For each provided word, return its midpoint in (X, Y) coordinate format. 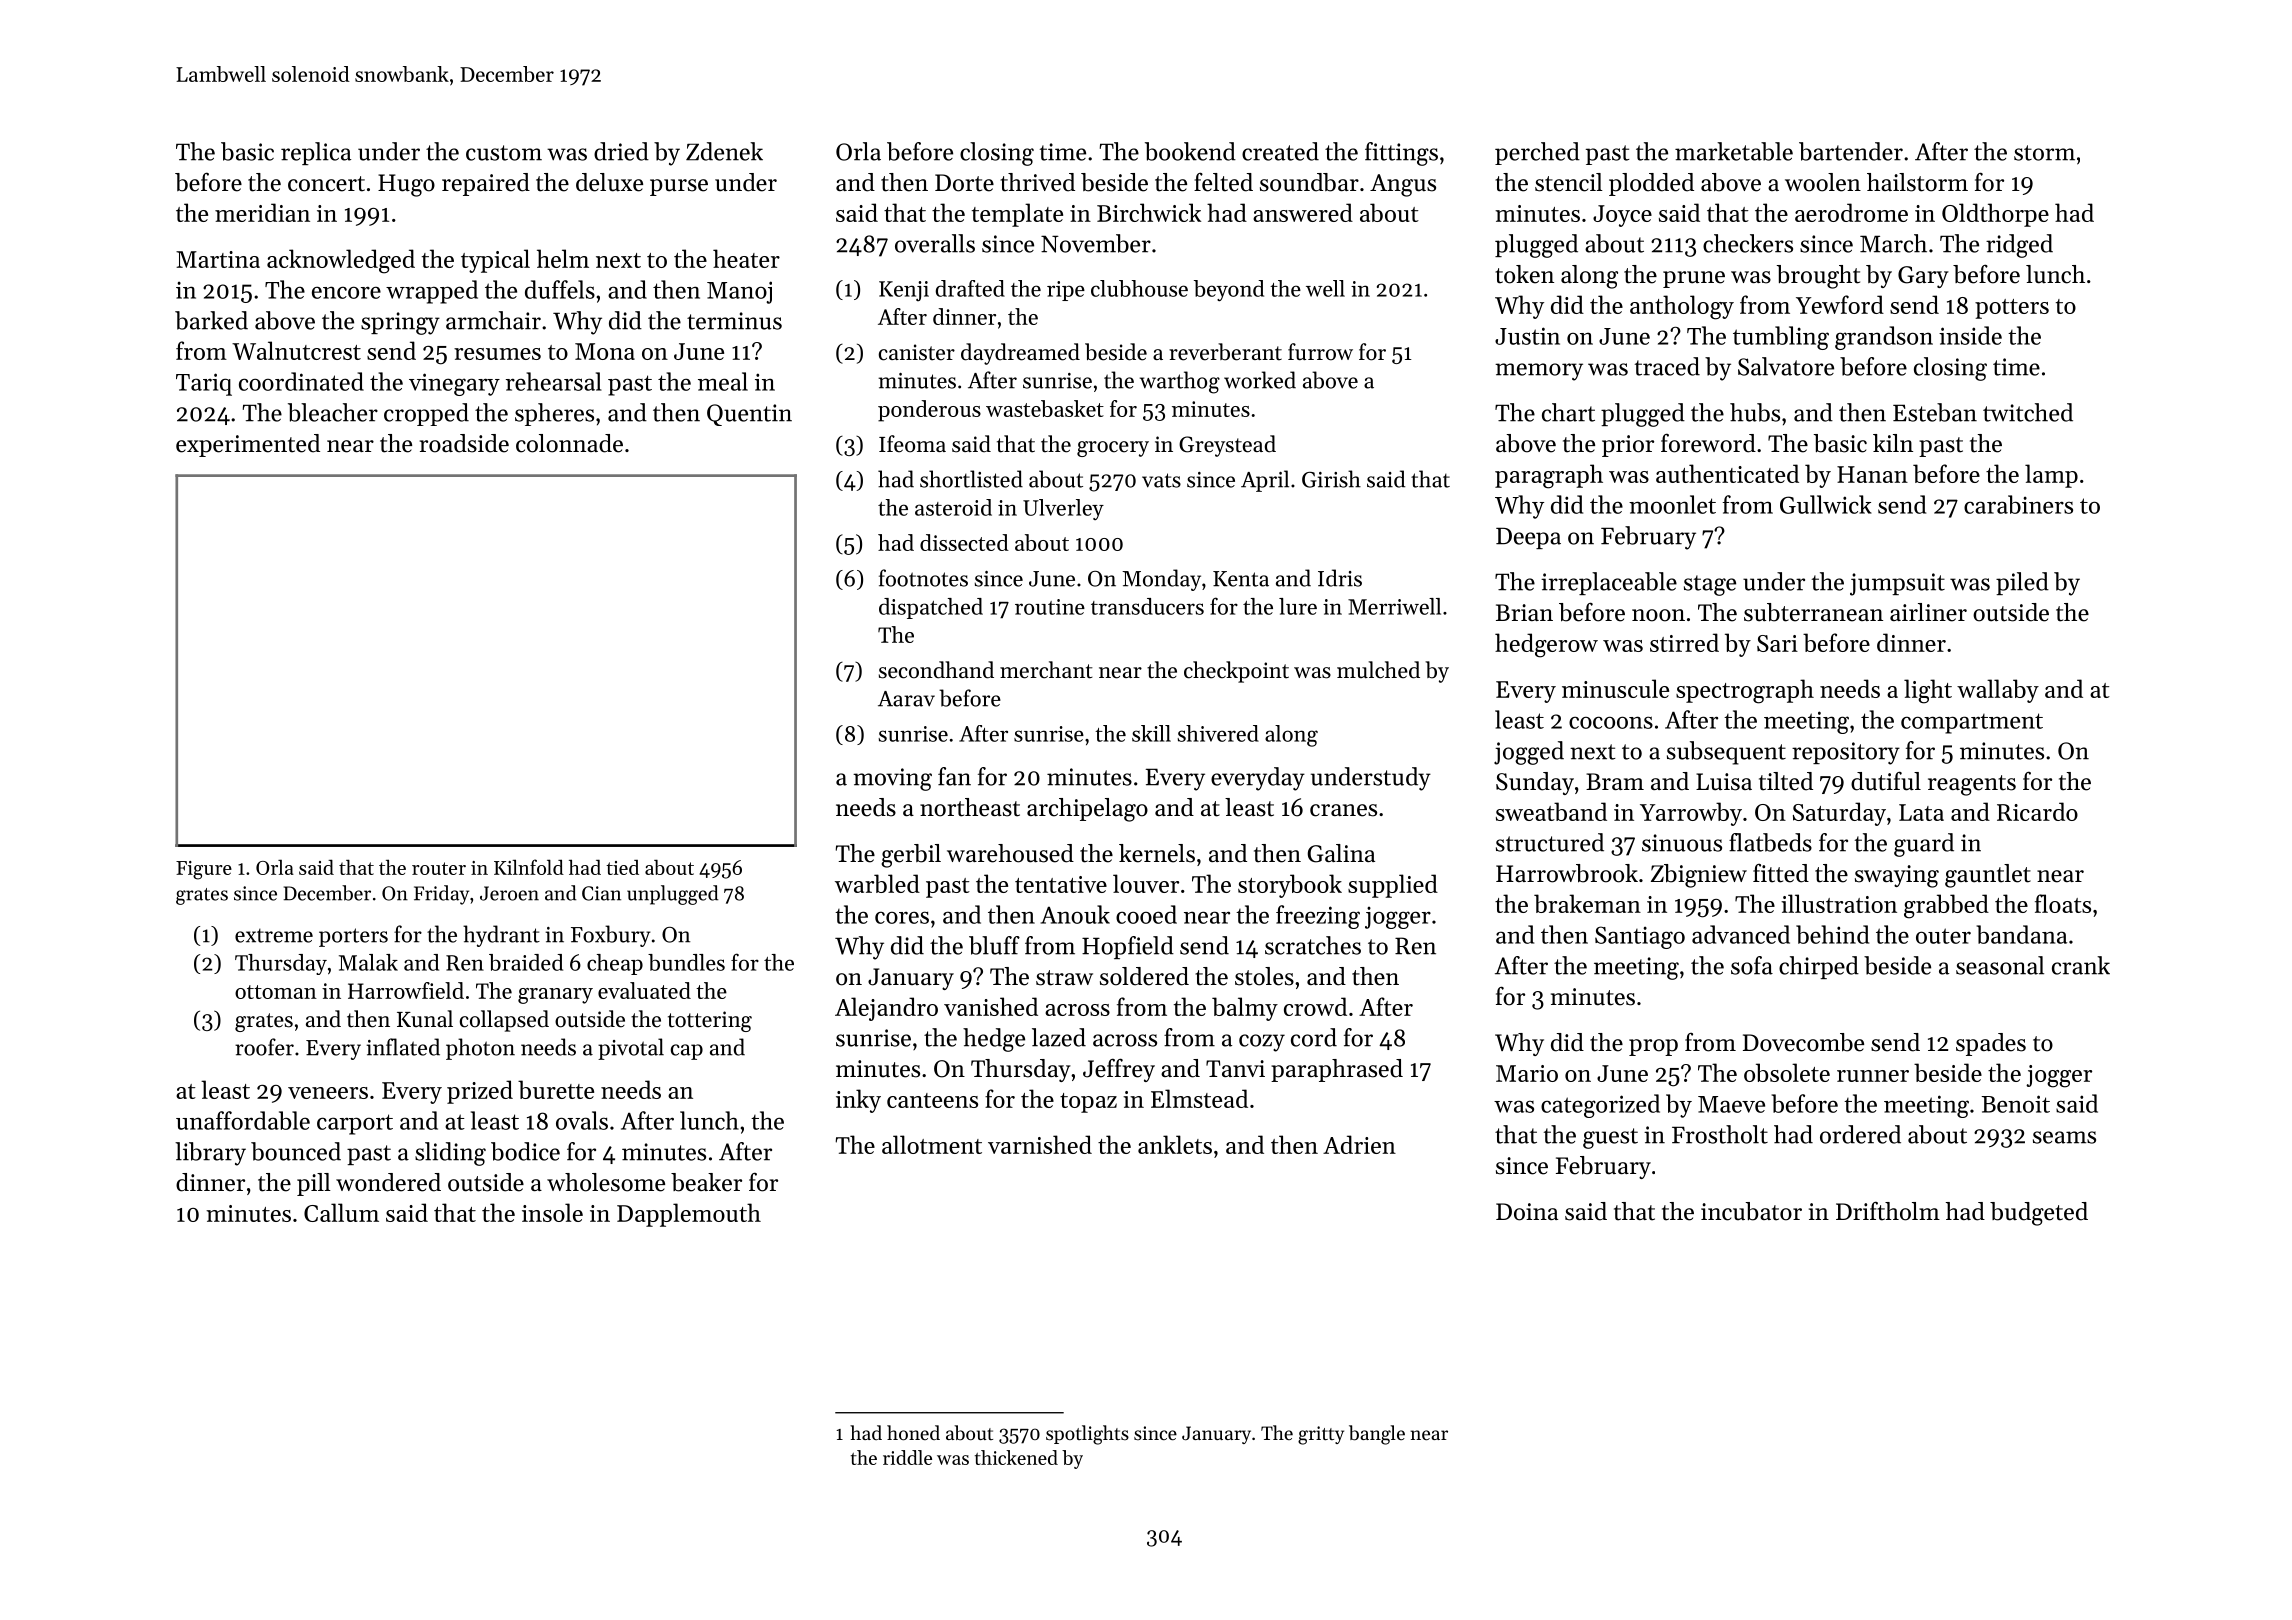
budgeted (2039, 1214)
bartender (1851, 151)
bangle (1377, 1435)
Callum (341, 1212)
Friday (441, 895)
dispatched (931, 608)
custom (504, 153)
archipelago (1087, 810)
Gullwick (1826, 504)
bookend (1190, 151)
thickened (1016, 1457)
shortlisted (971, 479)
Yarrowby (1691, 814)
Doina (1527, 1212)
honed (913, 1432)
